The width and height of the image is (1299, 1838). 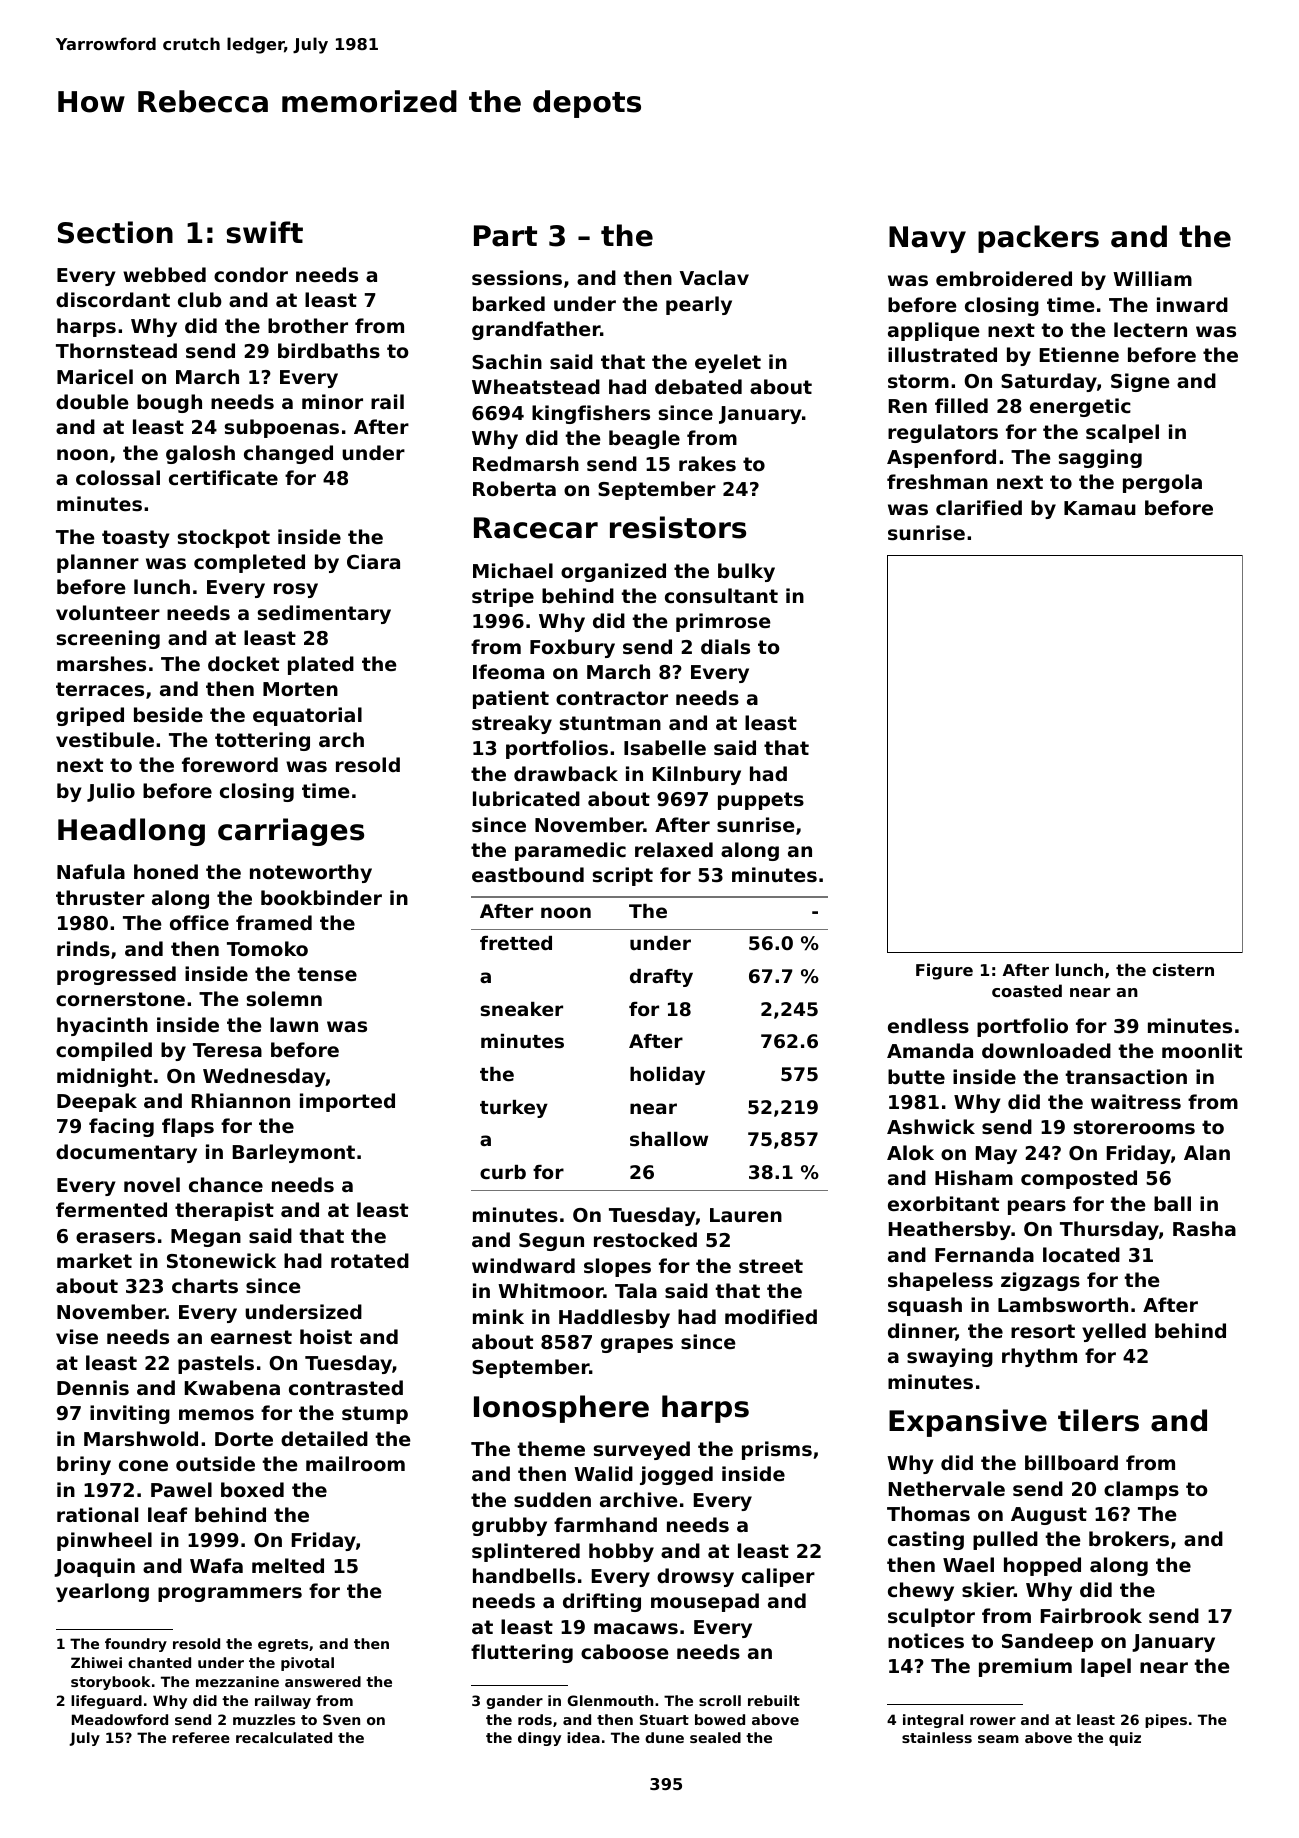 I want to click on packers, so click(x=1038, y=239).
